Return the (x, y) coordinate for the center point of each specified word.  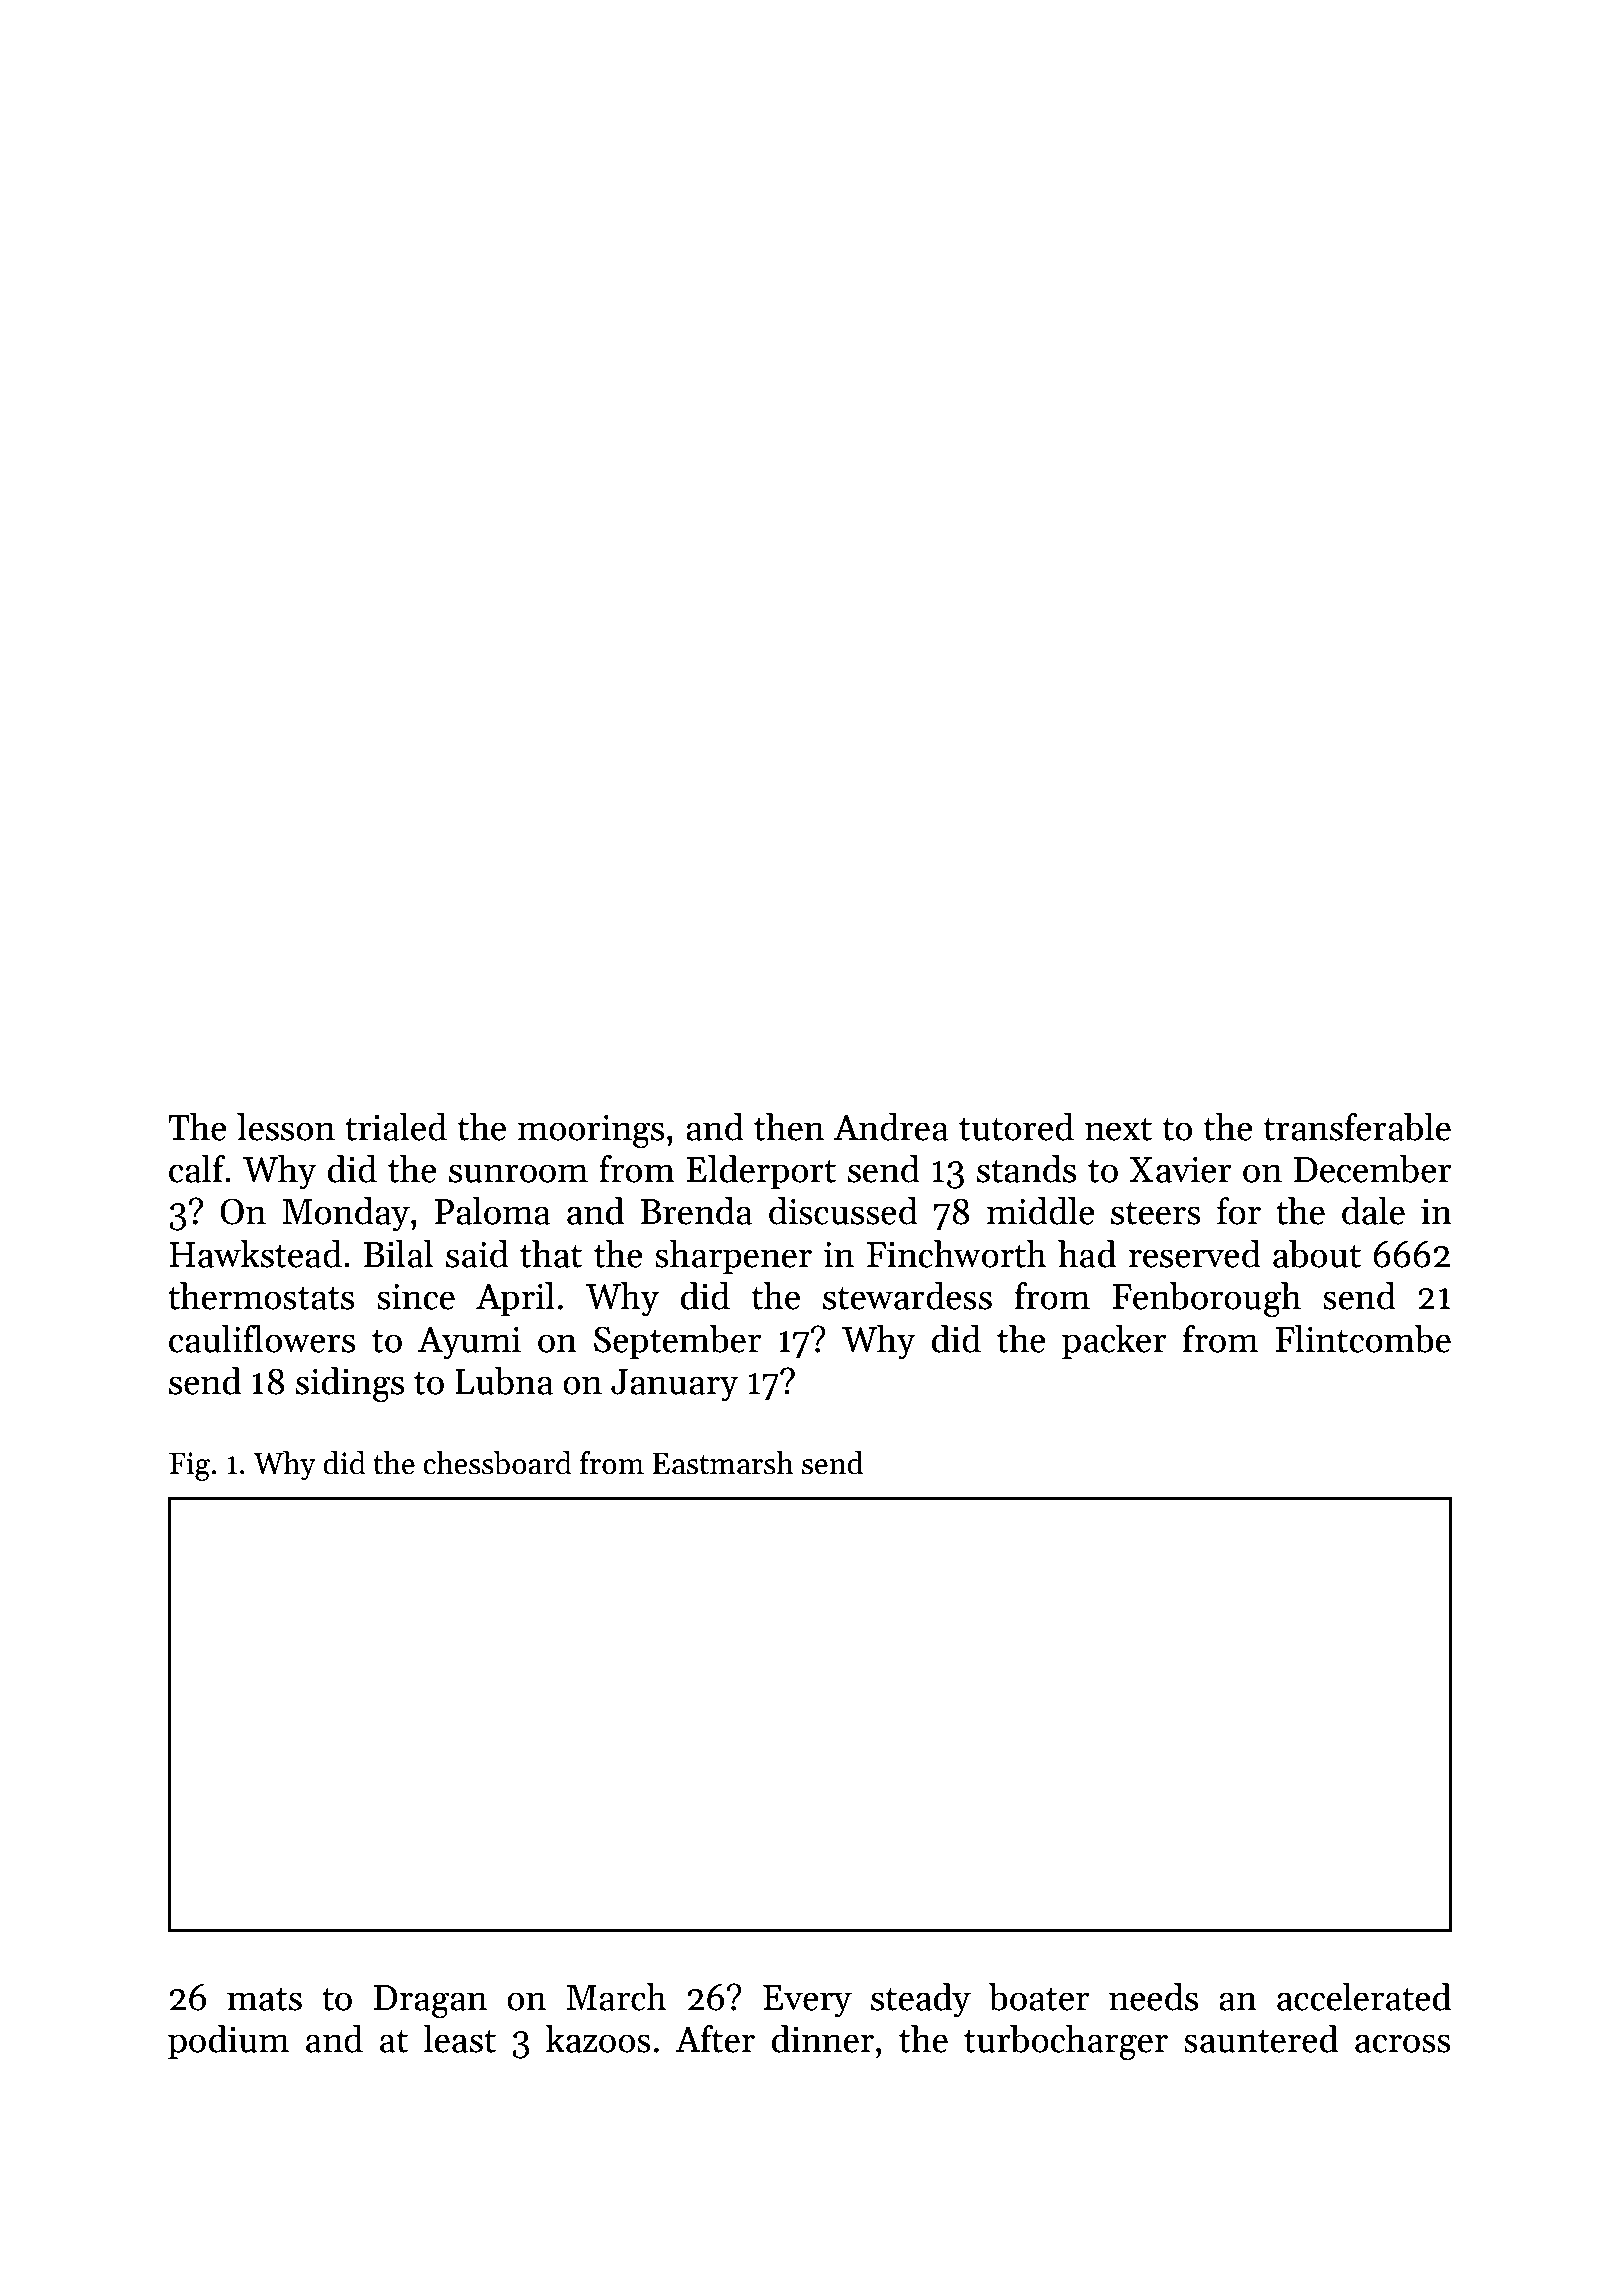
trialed (396, 1127)
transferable (1357, 1127)
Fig (189, 1466)
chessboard (497, 1463)
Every (807, 2001)
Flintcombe (1363, 1339)
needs (1153, 1997)
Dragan (430, 2002)
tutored (1016, 1127)
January (675, 1385)
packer (1114, 1342)
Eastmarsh (723, 1463)
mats (264, 1999)
